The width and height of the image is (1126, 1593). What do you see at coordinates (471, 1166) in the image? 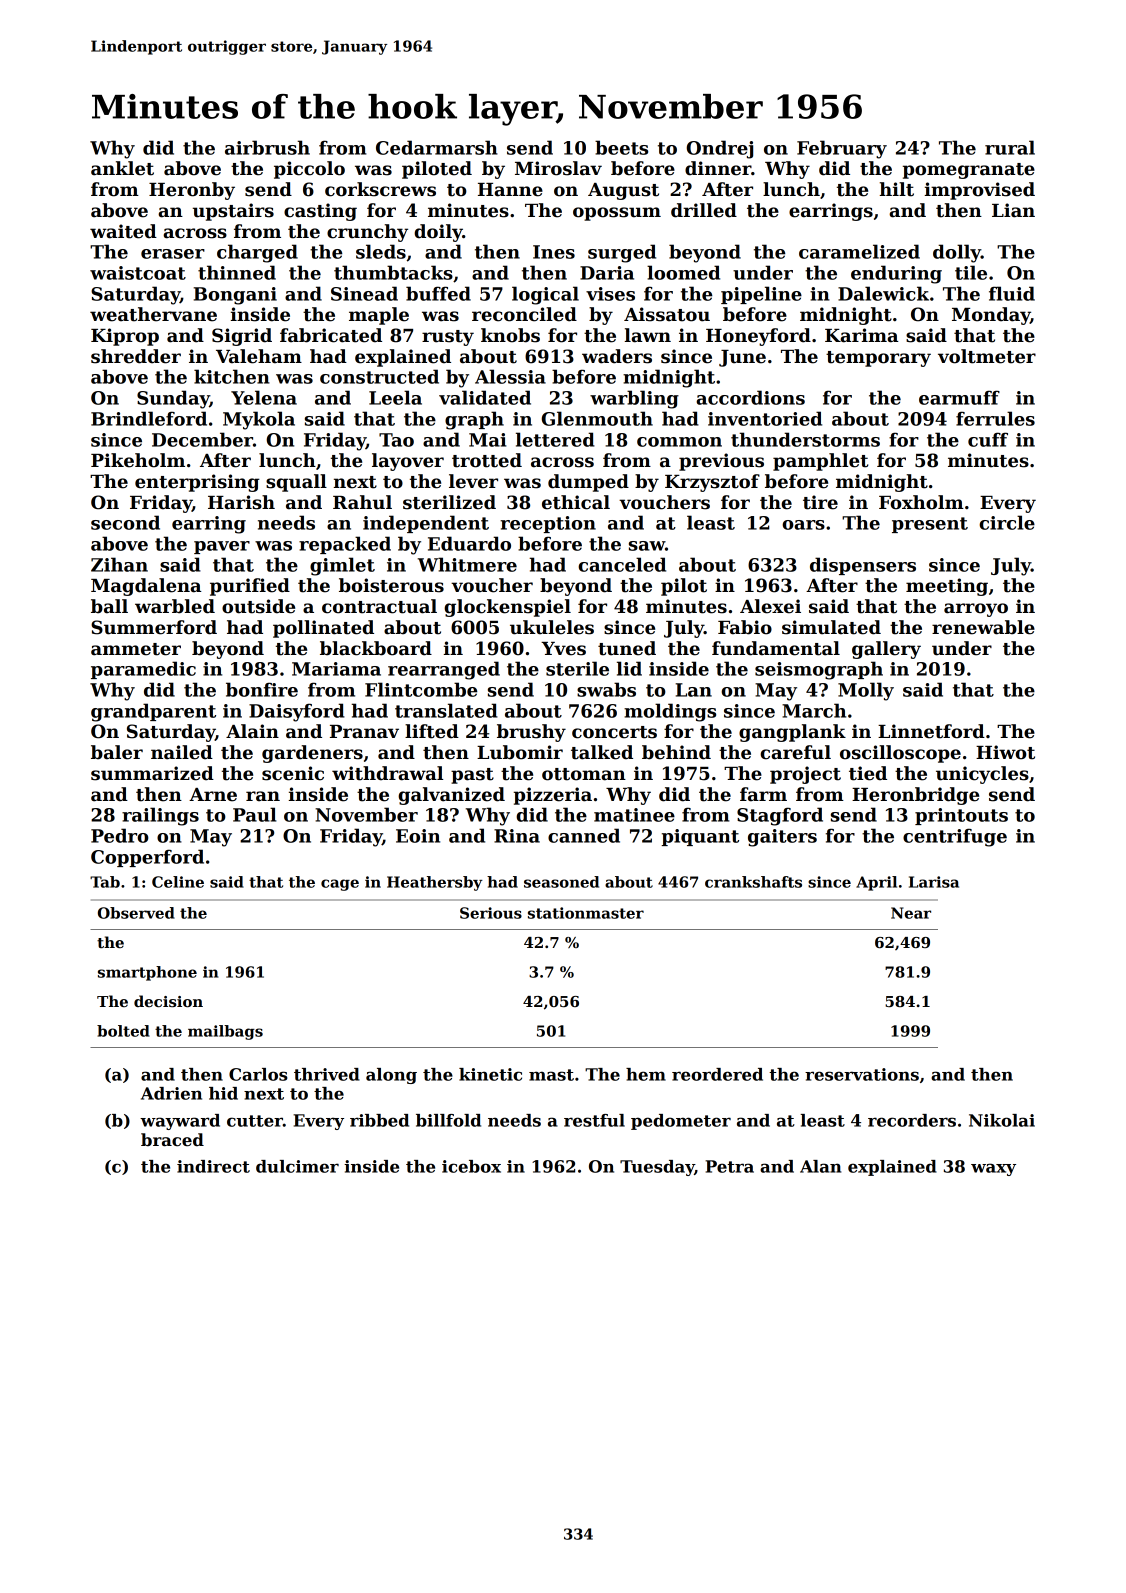
I see `icebox` at bounding box center [471, 1166].
